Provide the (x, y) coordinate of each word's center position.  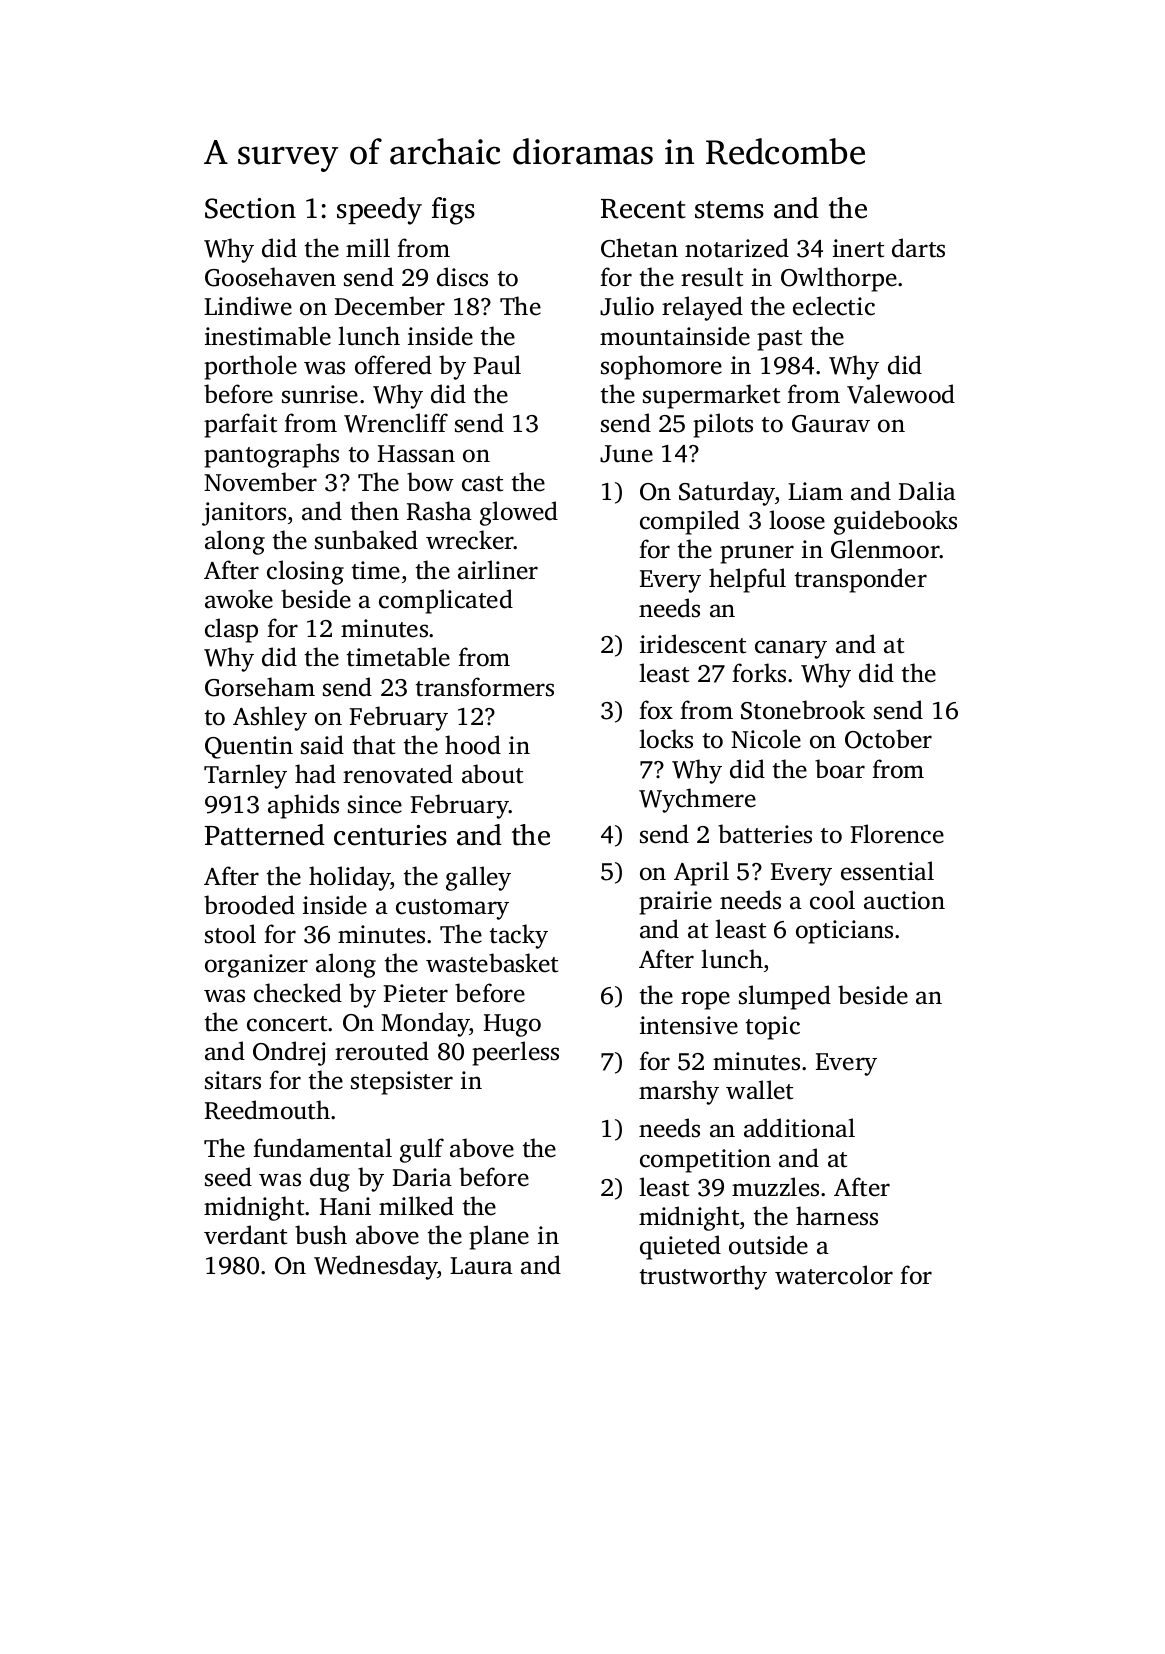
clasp (231, 630)
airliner (498, 570)
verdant (245, 1235)
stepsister (402, 1083)
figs (453, 211)
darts (918, 248)
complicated (446, 601)
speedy (379, 211)
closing (305, 572)
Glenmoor (885, 549)
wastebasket (492, 963)
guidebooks (895, 522)
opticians (844, 932)
